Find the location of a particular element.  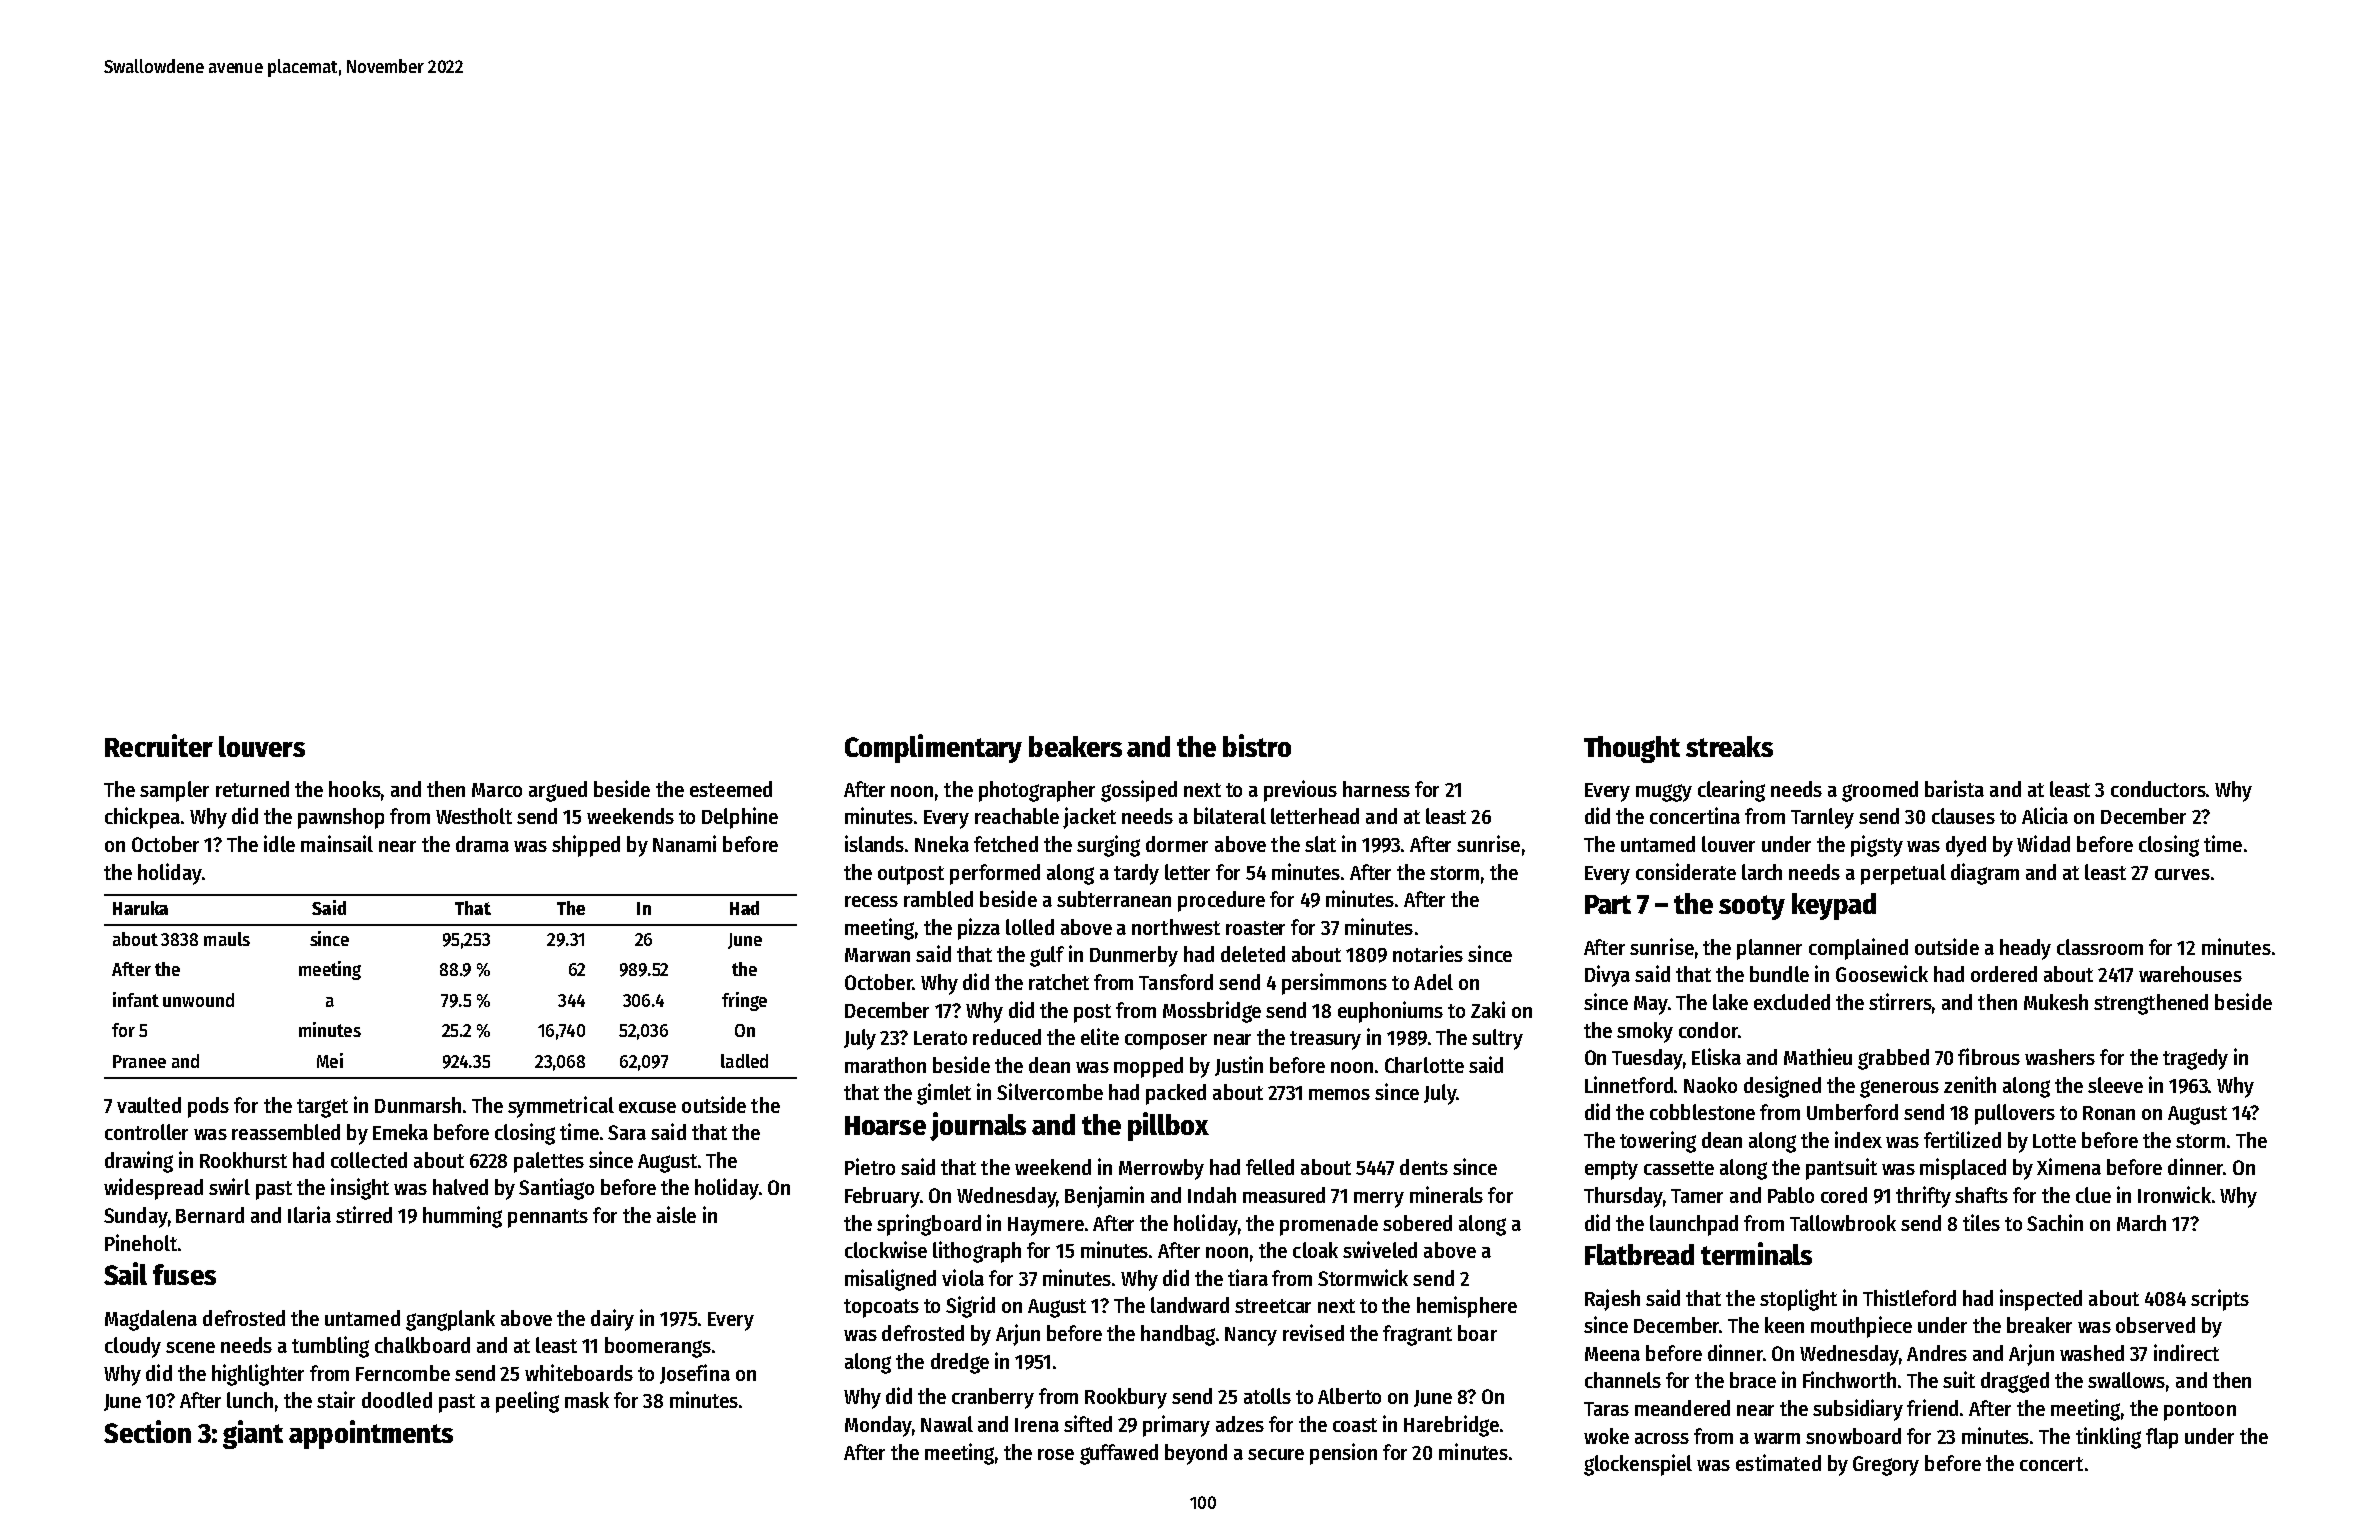

topcoats is located at coordinates (881, 1308).
